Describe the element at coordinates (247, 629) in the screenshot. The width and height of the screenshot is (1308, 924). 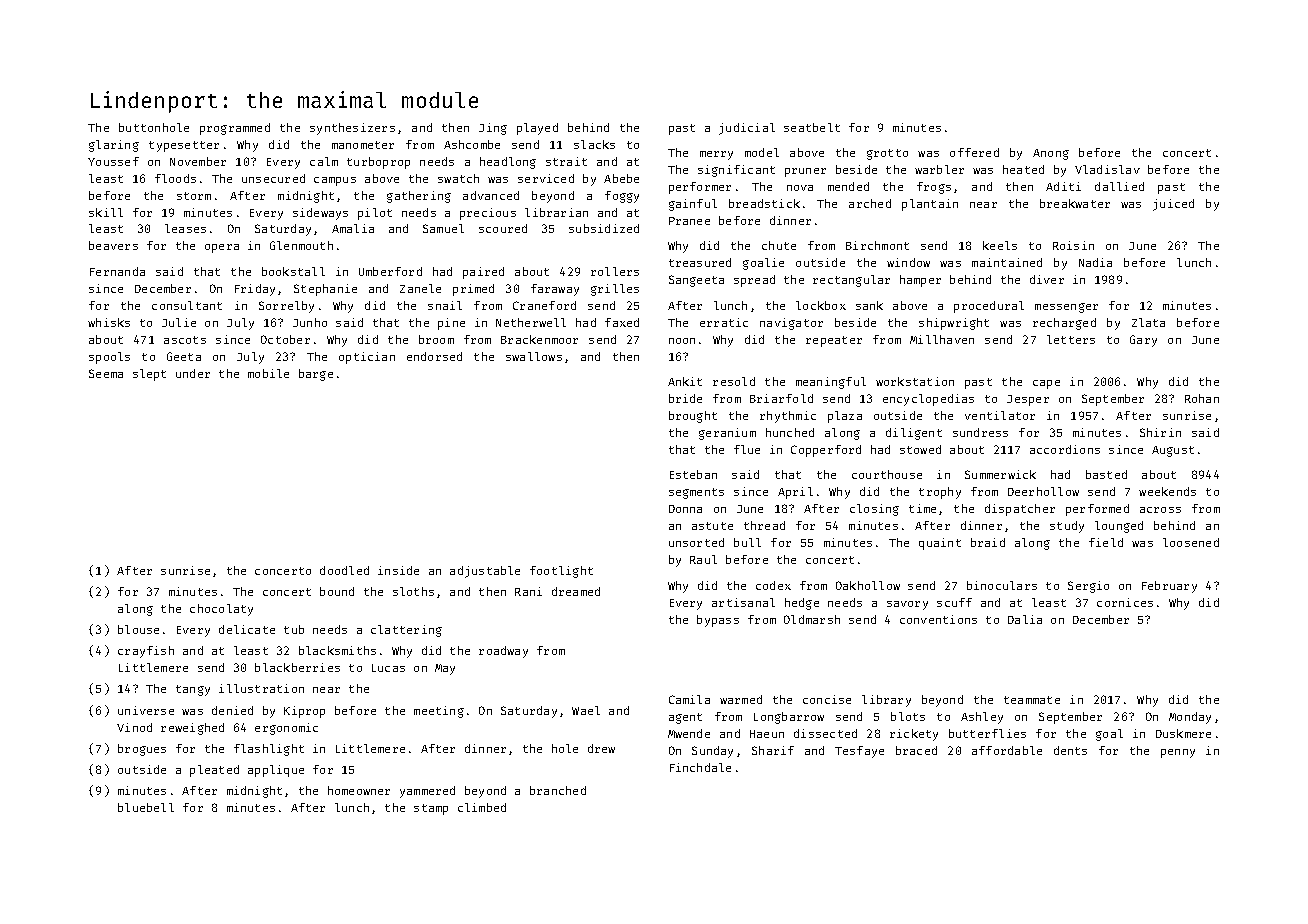
I see `delicate` at that location.
